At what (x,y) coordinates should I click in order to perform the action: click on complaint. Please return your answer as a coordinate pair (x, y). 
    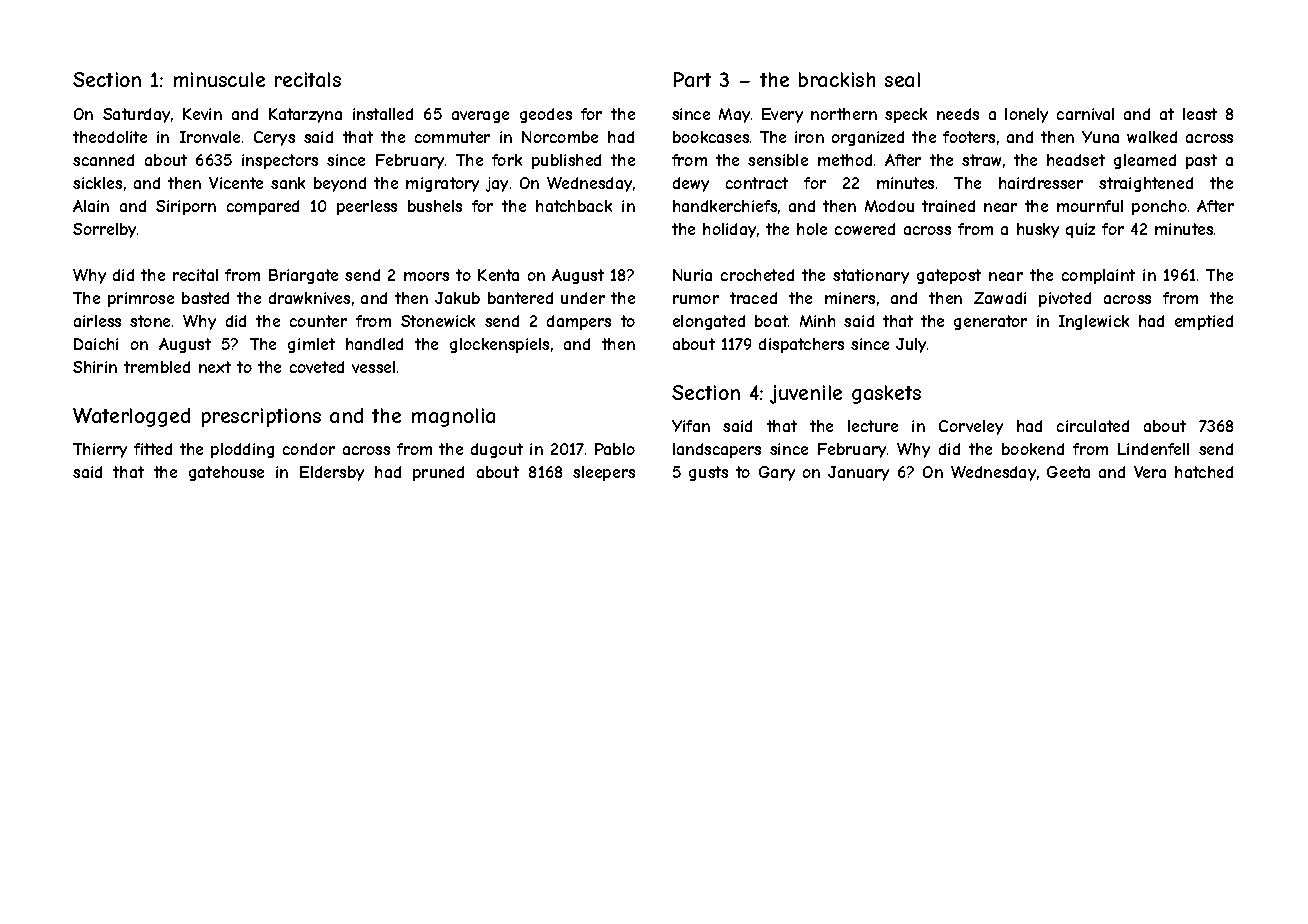
    Looking at the image, I should click on (1098, 276).
